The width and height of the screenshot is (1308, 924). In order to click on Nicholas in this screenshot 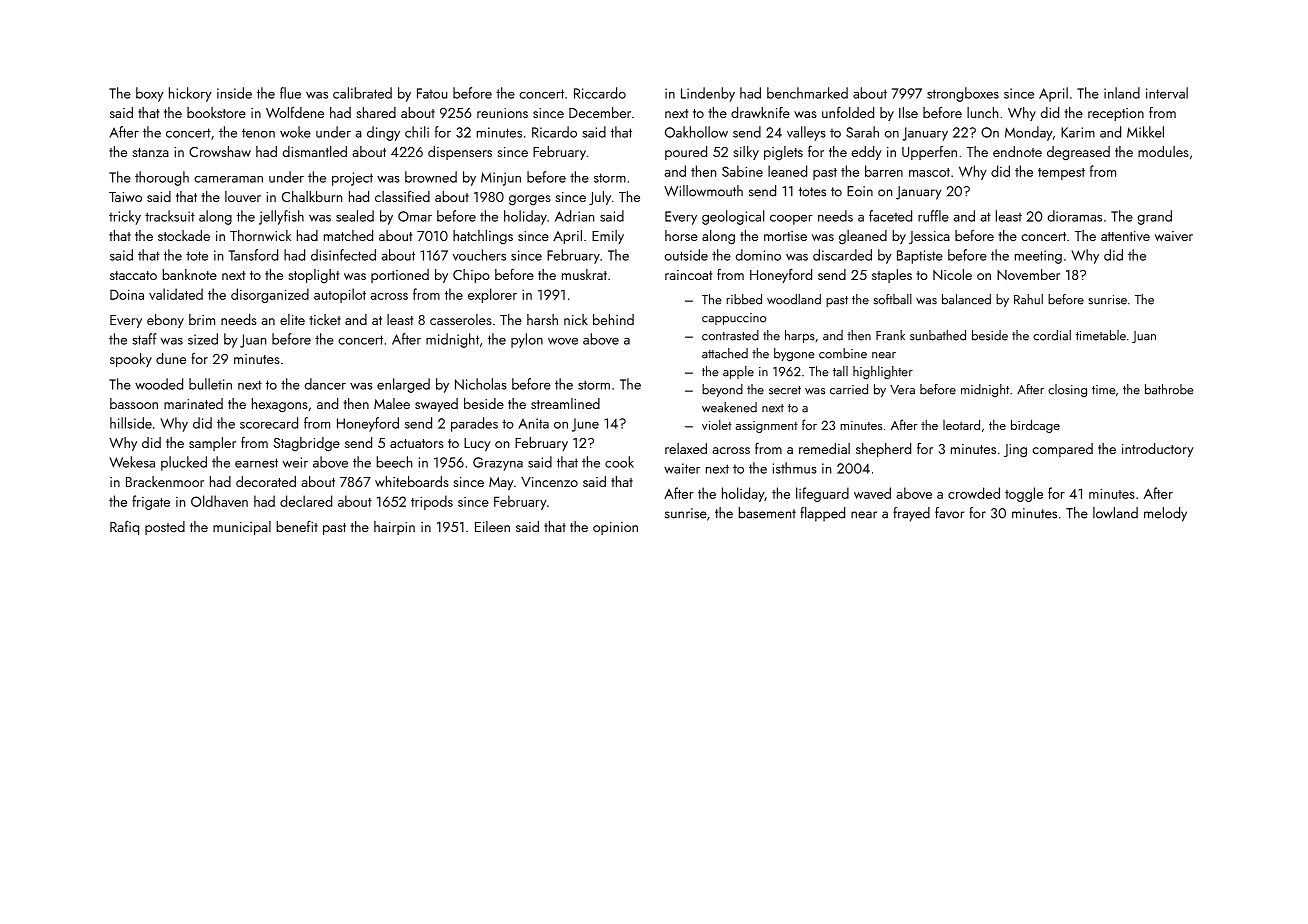, I will do `click(481, 384)`.
